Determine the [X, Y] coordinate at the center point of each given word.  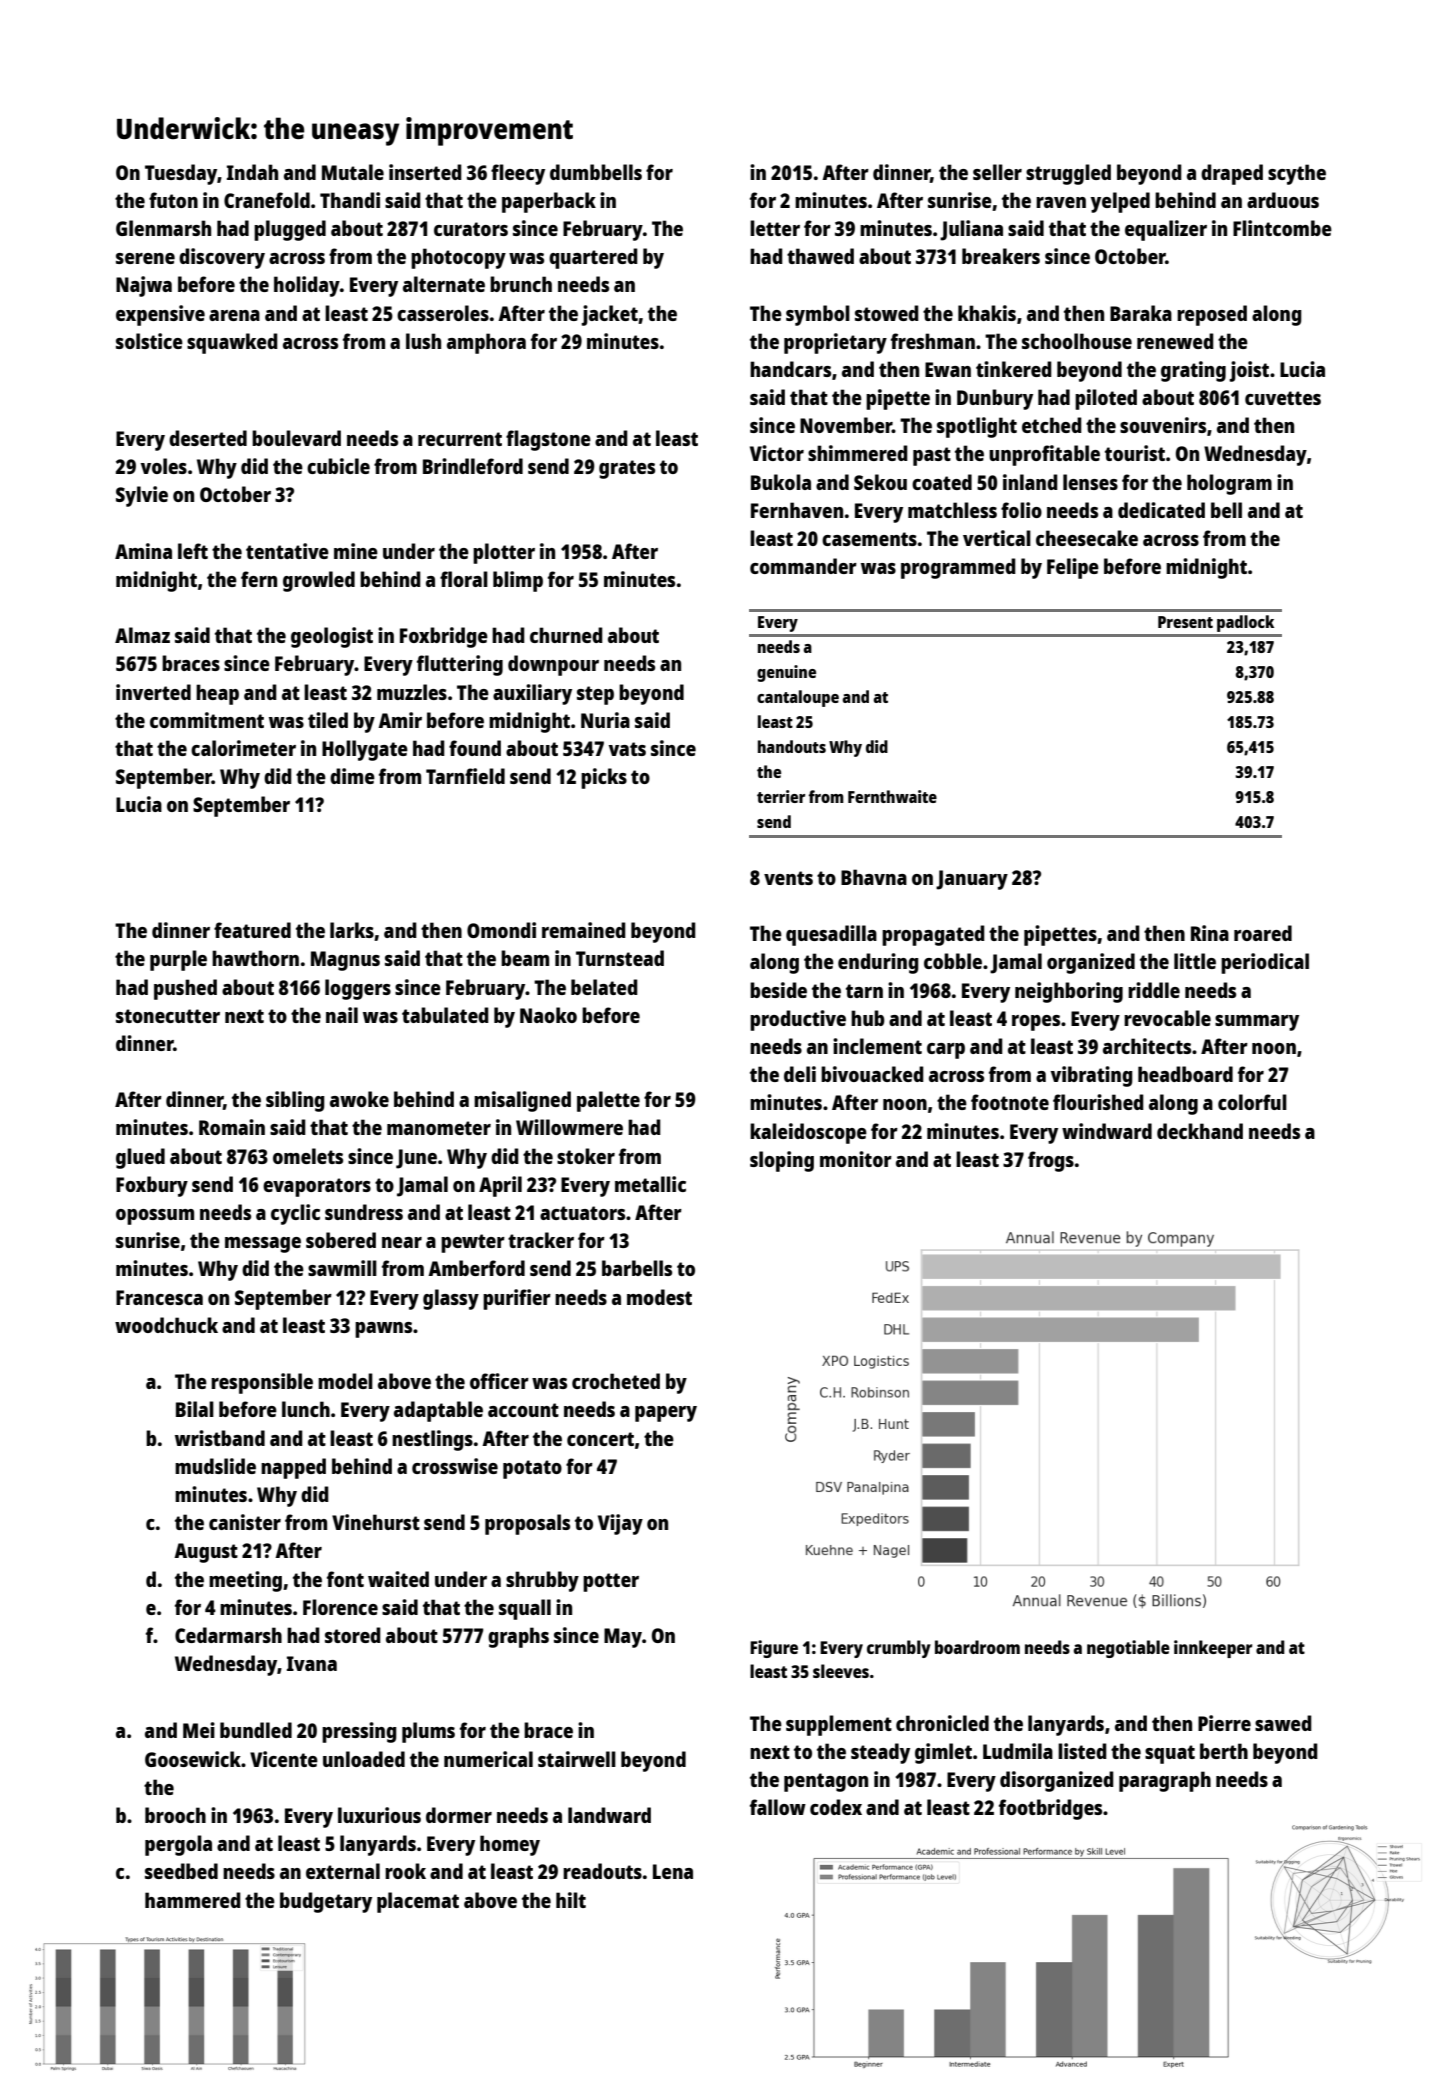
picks [604, 778]
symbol [818, 315]
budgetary [326, 1902]
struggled [1068, 174]
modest [659, 1297]
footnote [1010, 1102]
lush [423, 341]
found [475, 748]
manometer [439, 1128]
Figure [774, 1649]
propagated [933, 935]
